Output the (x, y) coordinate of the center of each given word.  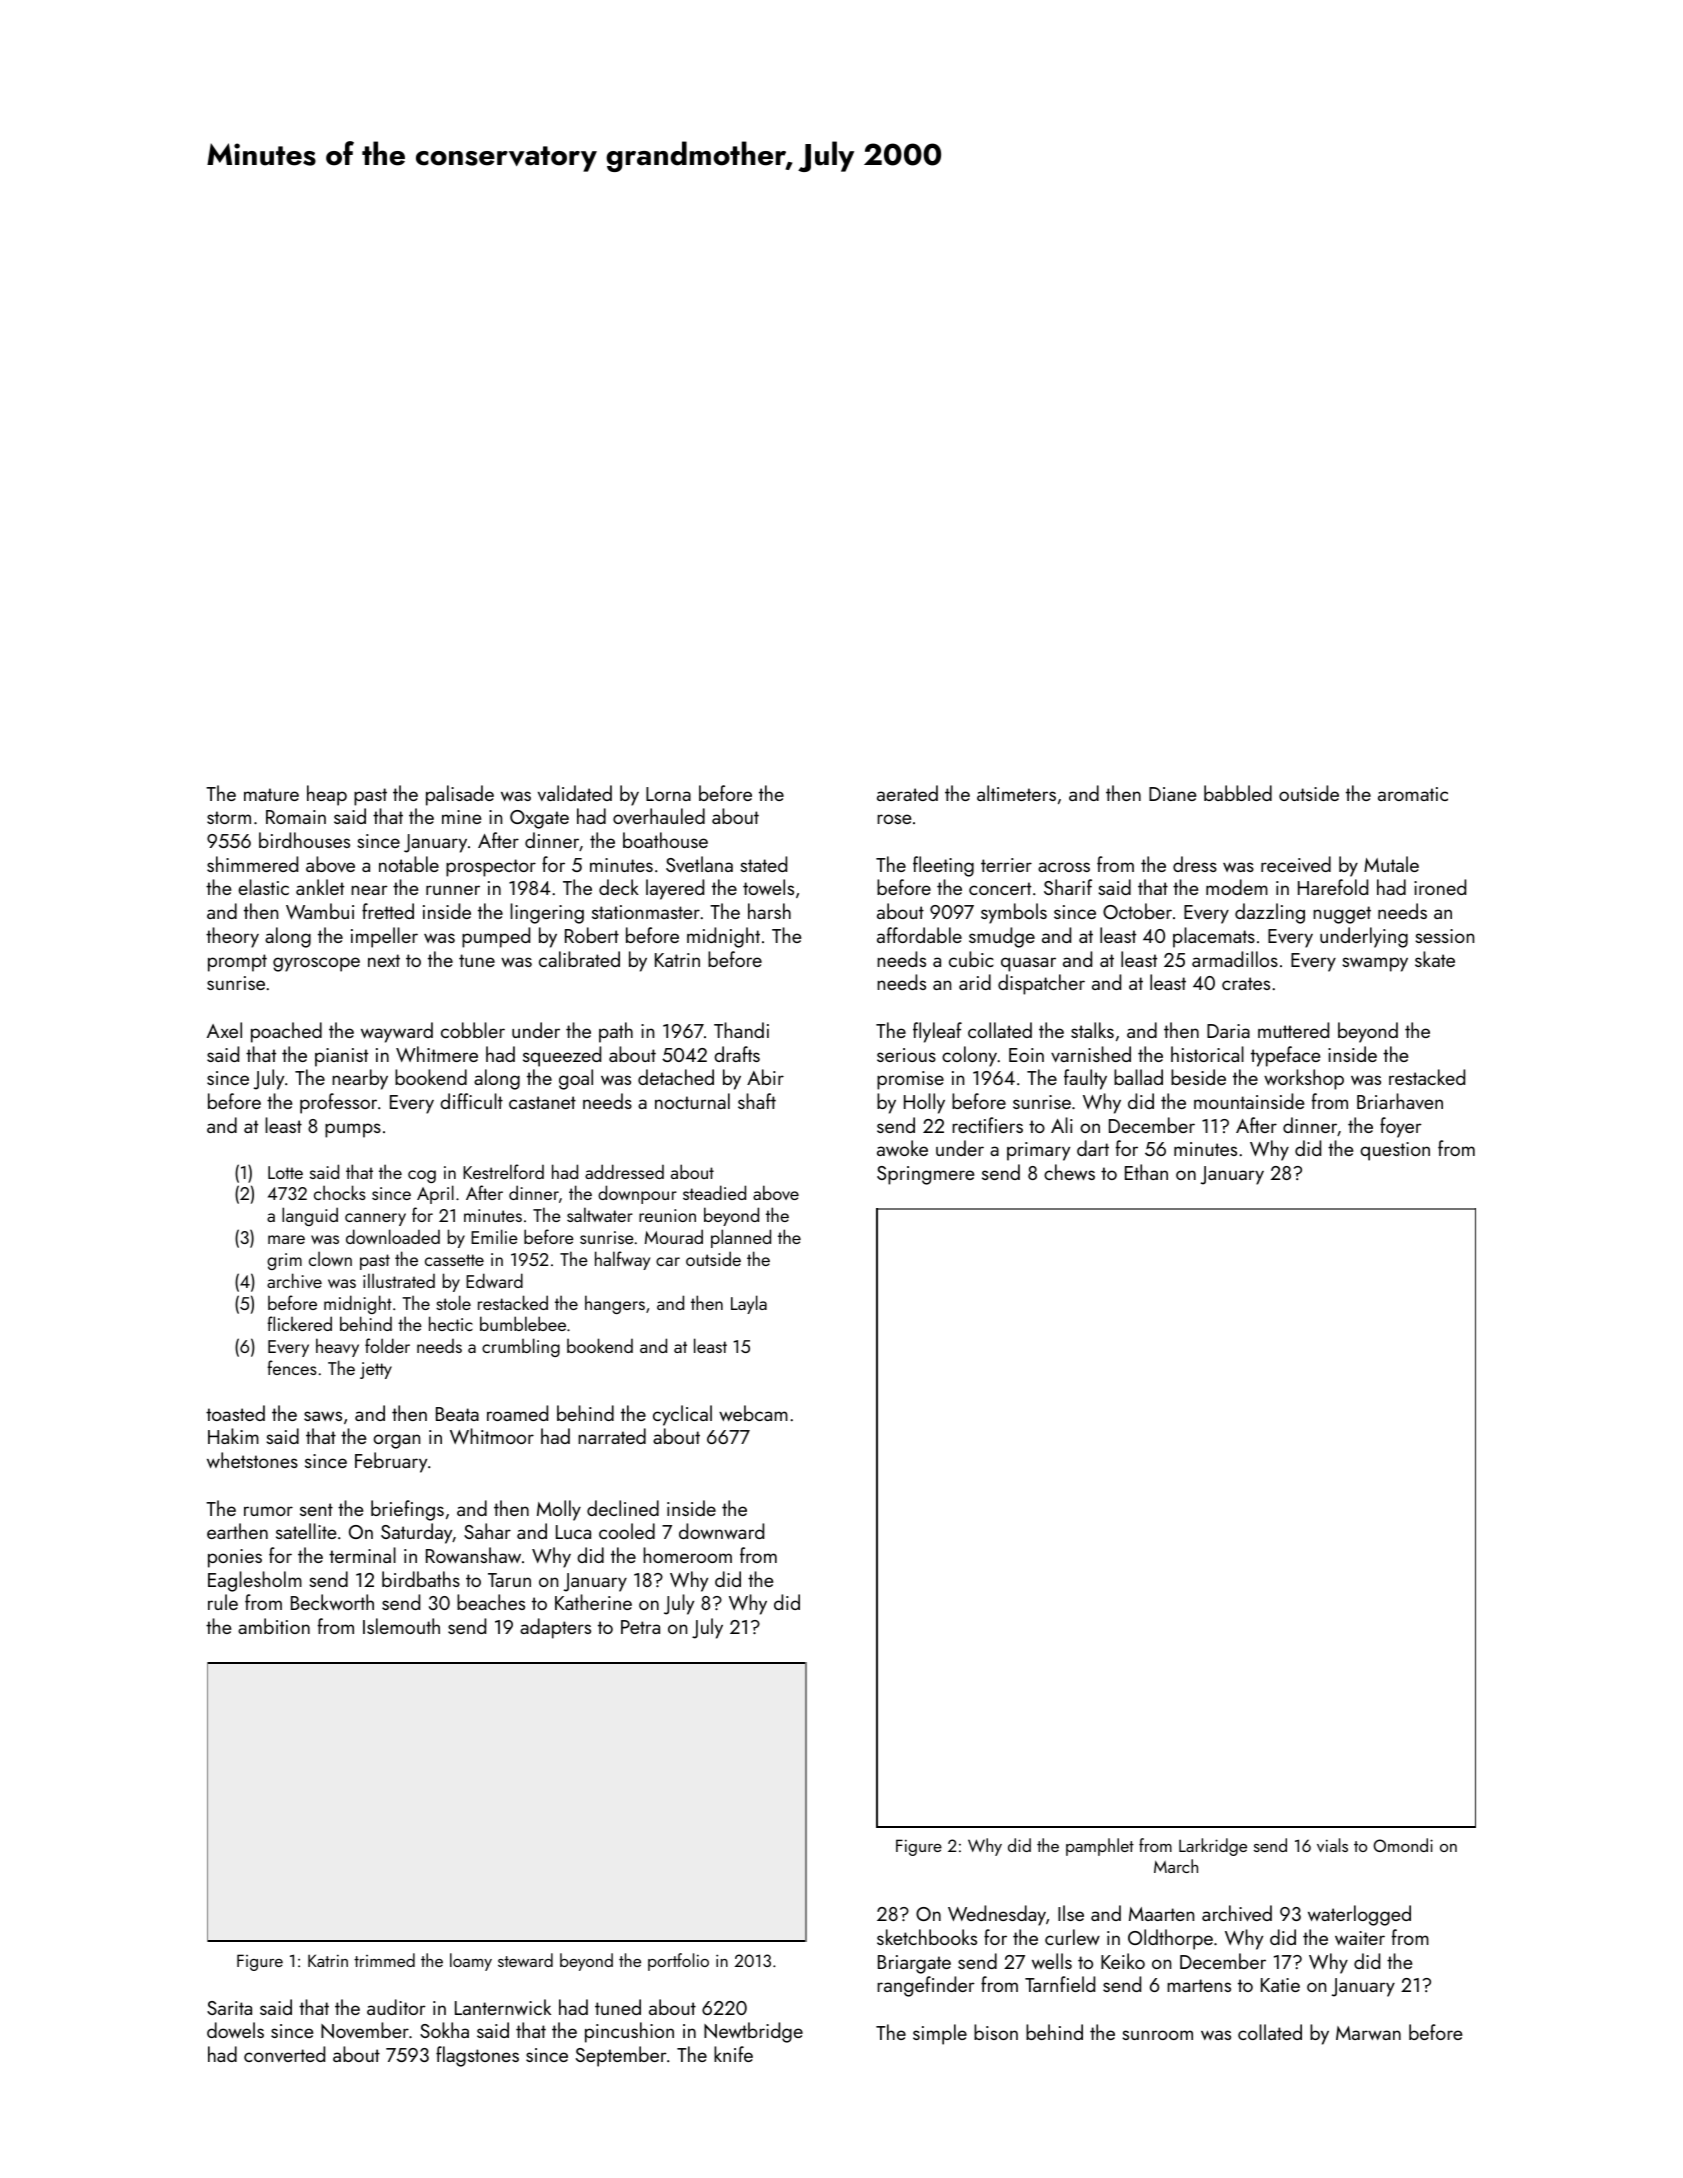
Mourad (674, 1236)
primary (1038, 1151)
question (1395, 1151)
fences (292, 1367)
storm (229, 817)
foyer (1401, 1127)
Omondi (1403, 1845)
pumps (353, 1130)
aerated (907, 793)
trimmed (384, 1960)
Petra (640, 1627)
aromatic (1413, 794)
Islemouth (401, 1626)
